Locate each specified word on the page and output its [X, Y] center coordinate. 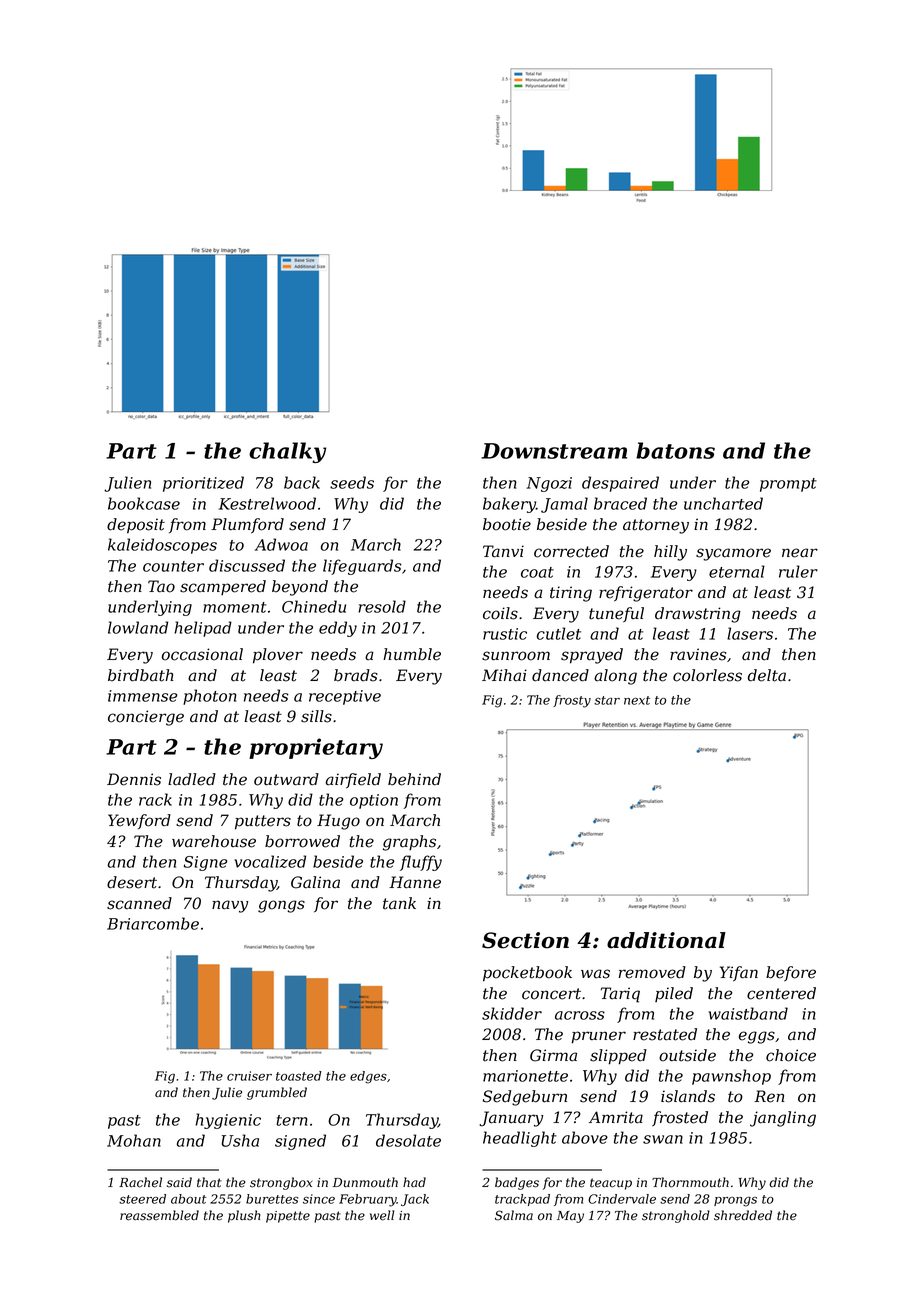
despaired [620, 484]
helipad [203, 629]
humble [412, 654]
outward [286, 779]
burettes [272, 1199]
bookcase [144, 503]
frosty [572, 701]
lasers [750, 633]
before [791, 974]
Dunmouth [365, 1182]
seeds [352, 482]
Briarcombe [153, 923]
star [607, 700]
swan [663, 1139]
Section [525, 940]
